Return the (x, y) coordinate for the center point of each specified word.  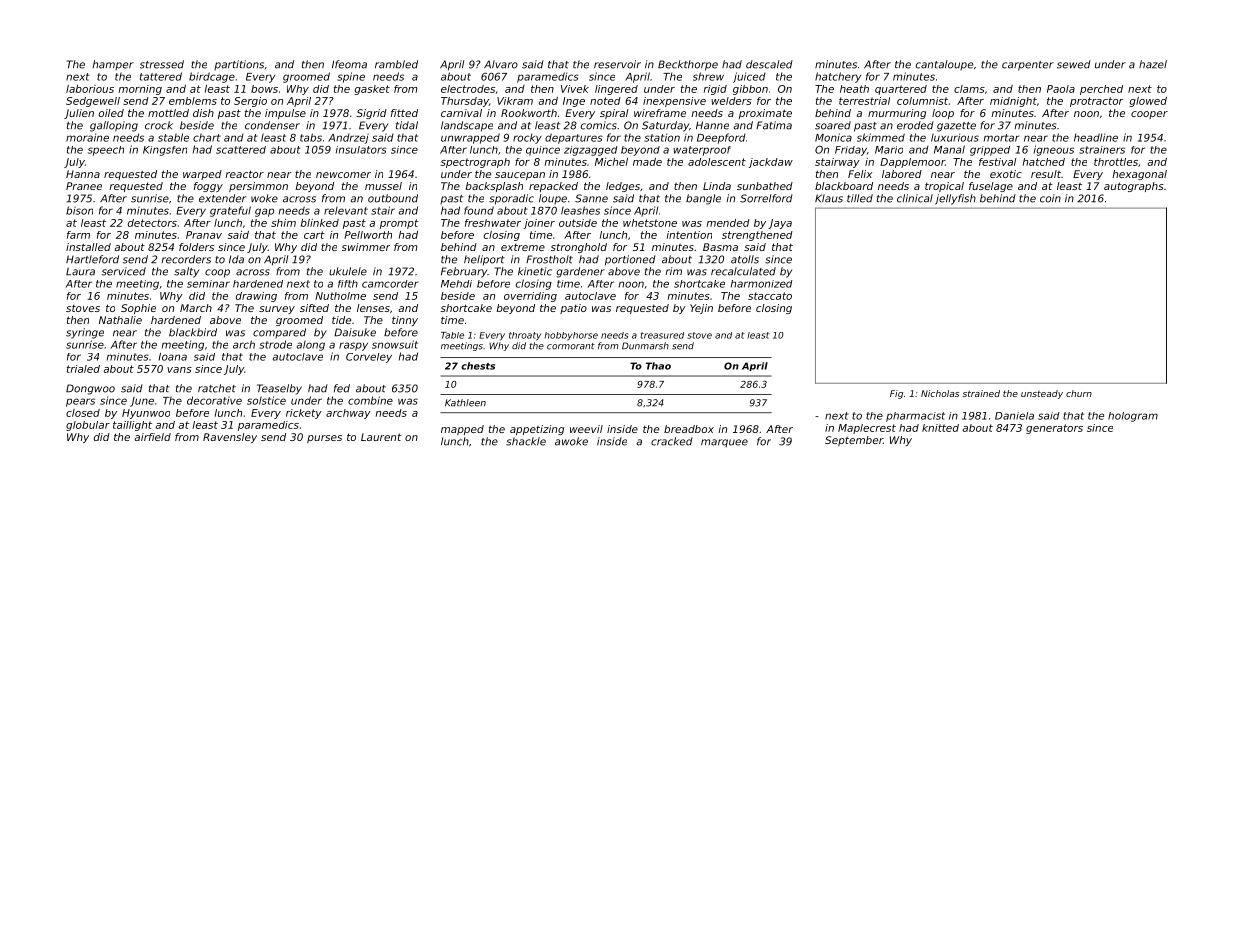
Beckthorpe (688, 65)
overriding (530, 297)
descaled (769, 64)
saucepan (520, 176)
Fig (896, 394)
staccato (770, 296)
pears (80, 402)
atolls (745, 259)
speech (106, 151)
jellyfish (955, 199)
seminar (208, 284)
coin (1050, 198)
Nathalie (120, 320)
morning (140, 90)
